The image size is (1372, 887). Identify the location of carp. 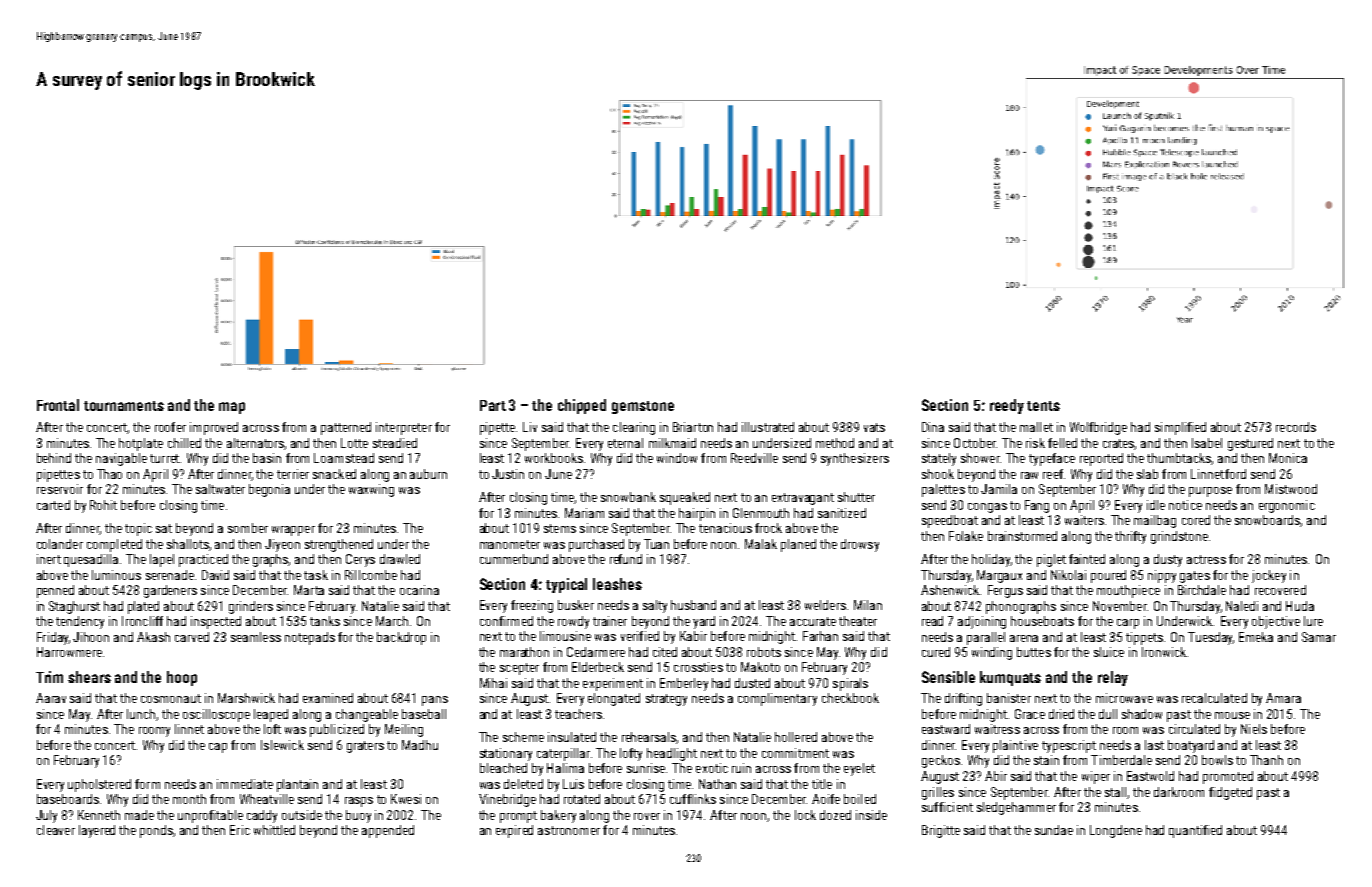
(1128, 624).
